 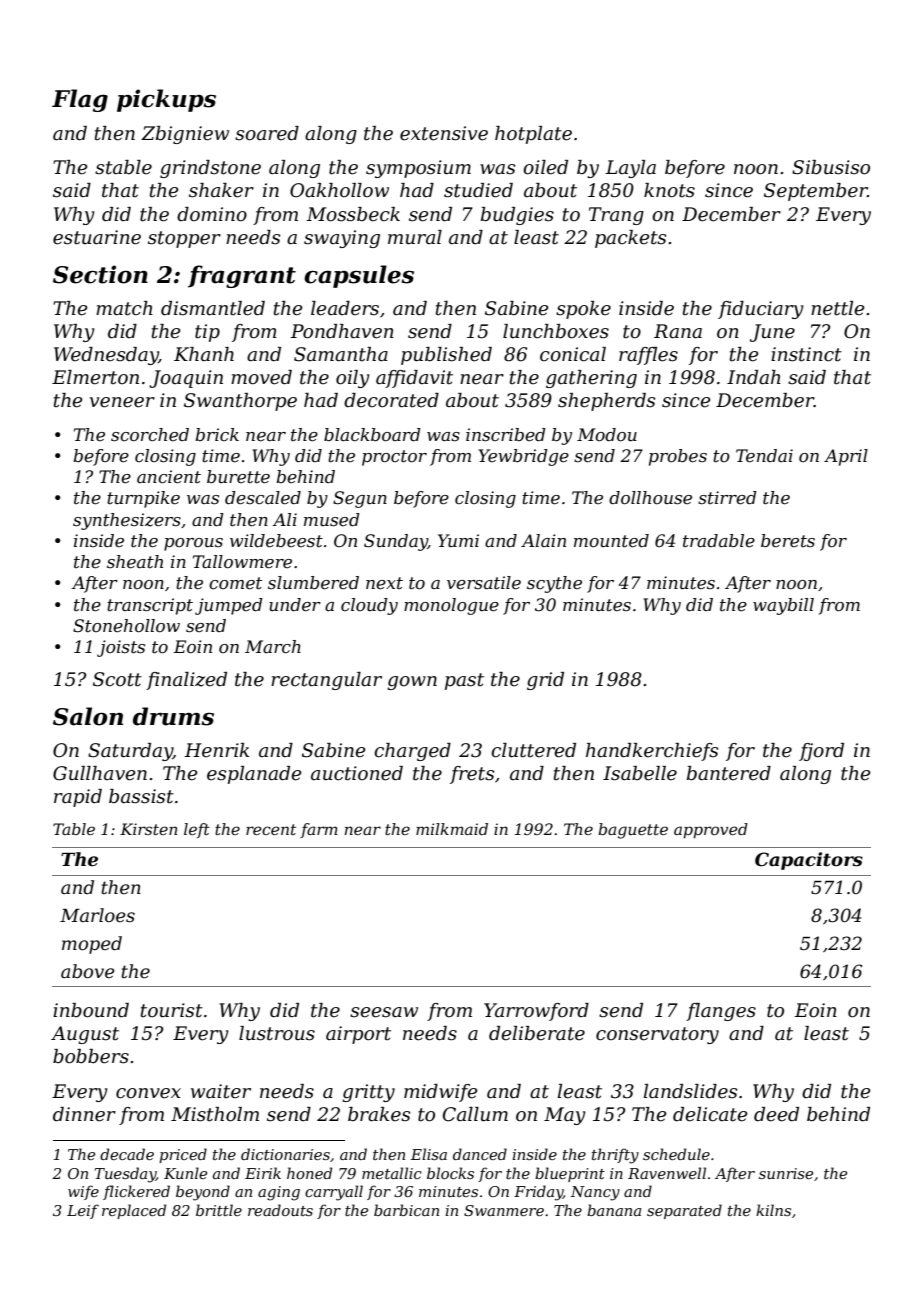 I want to click on extensive, so click(x=444, y=133).
